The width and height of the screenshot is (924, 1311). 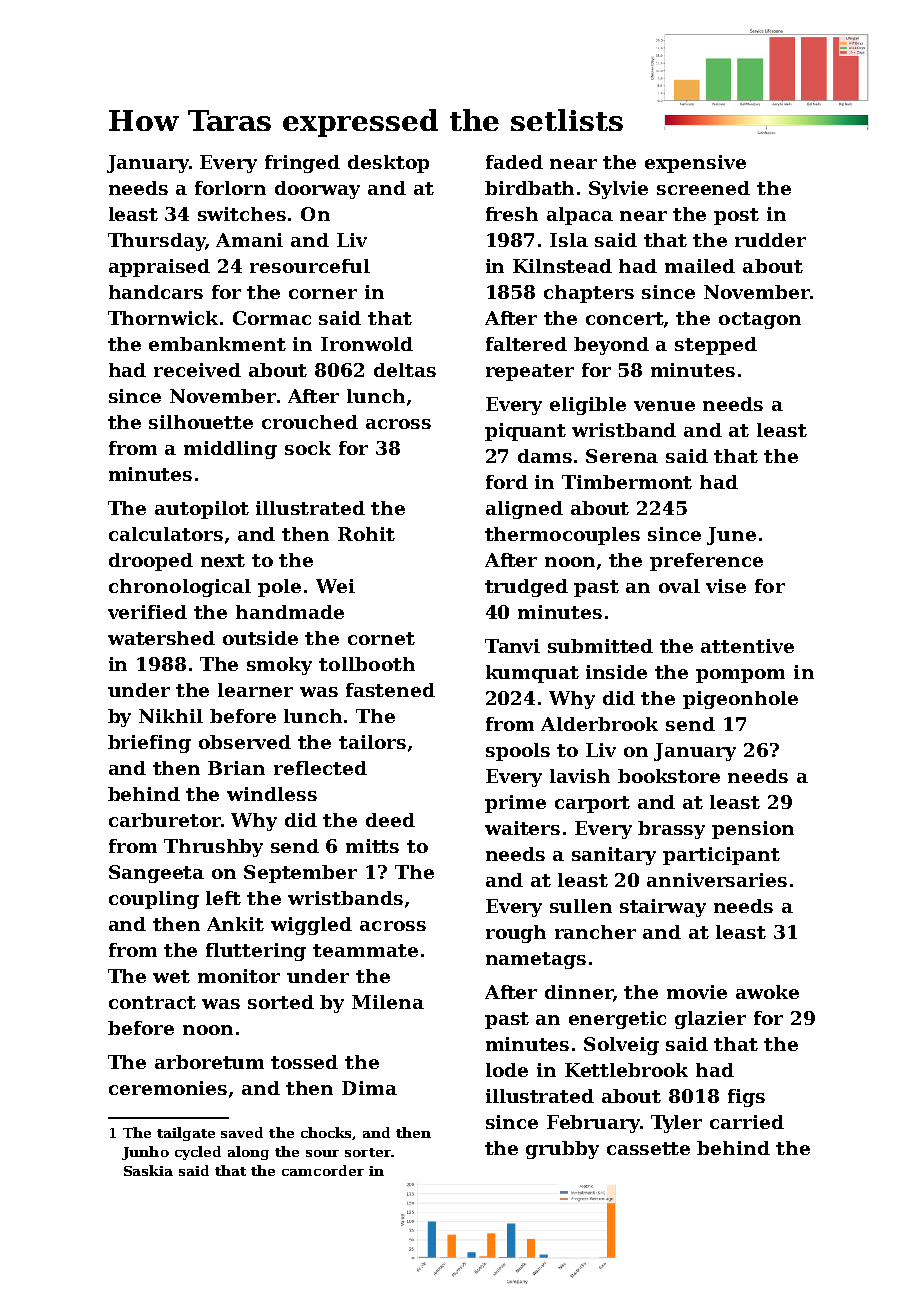 What do you see at coordinates (180, 588) in the screenshot?
I see `chronological` at bounding box center [180, 588].
